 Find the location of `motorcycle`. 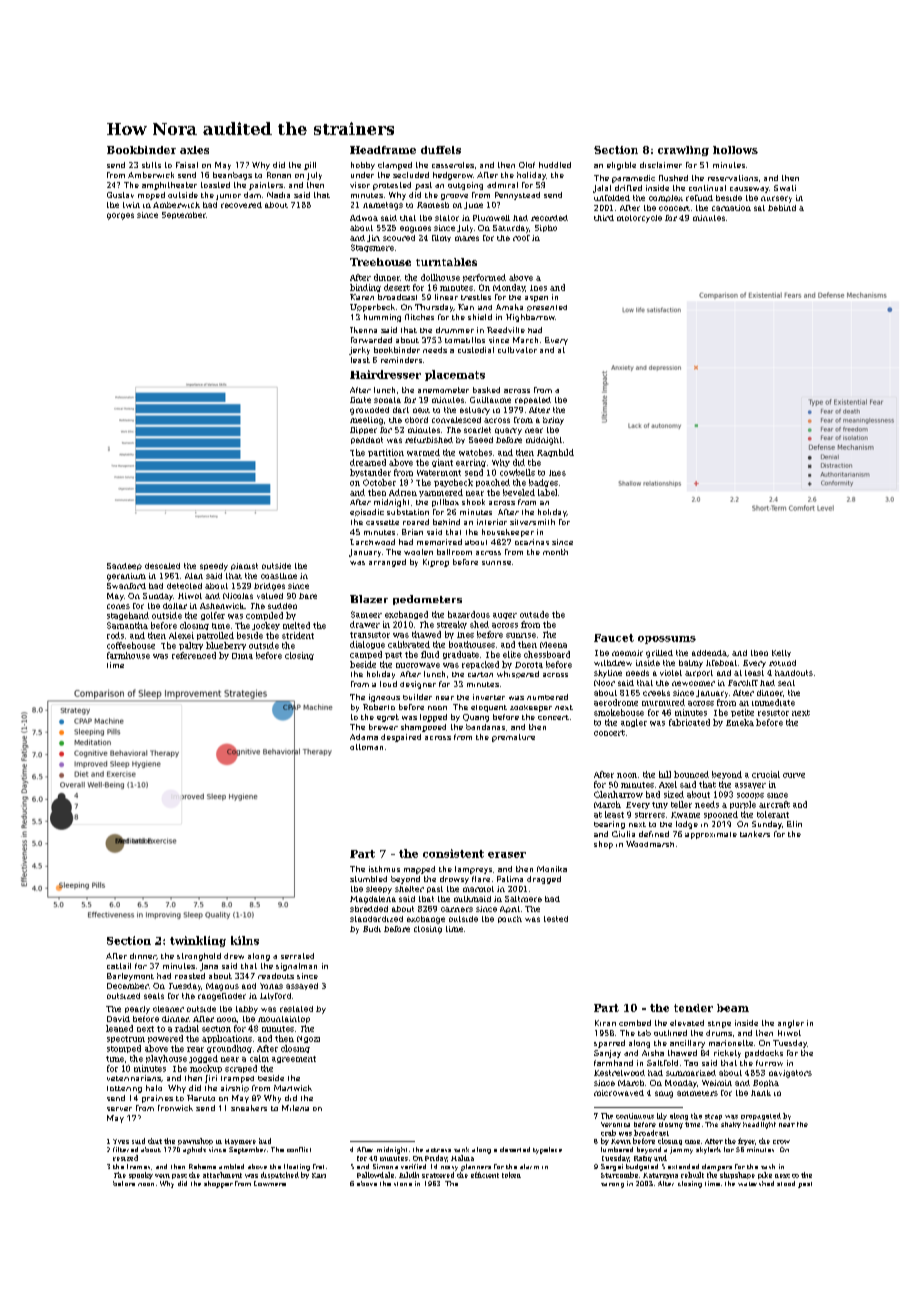

motorcycle is located at coordinates (639, 219).
